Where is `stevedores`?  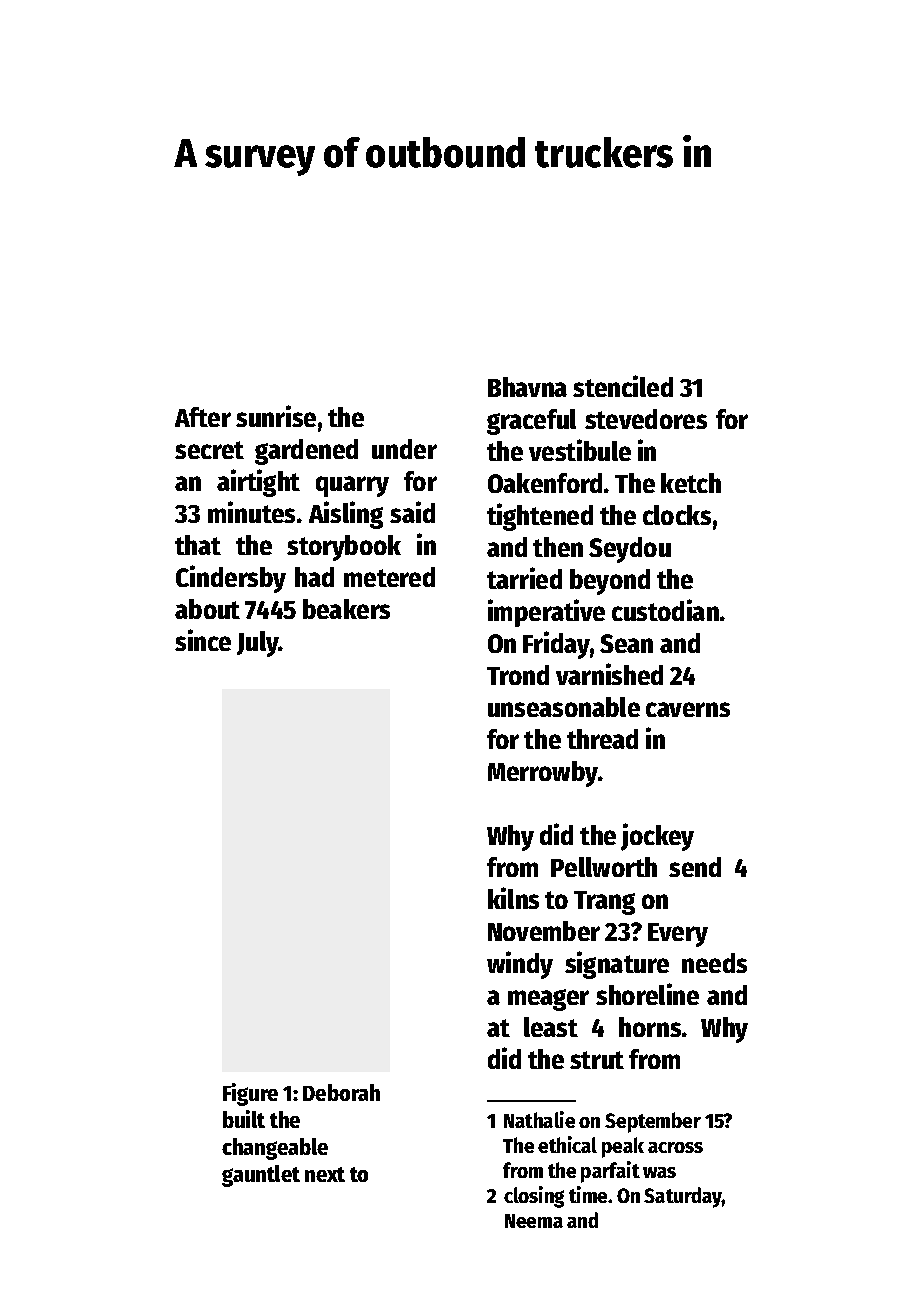
stevedores is located at coordinates (646, 419).
